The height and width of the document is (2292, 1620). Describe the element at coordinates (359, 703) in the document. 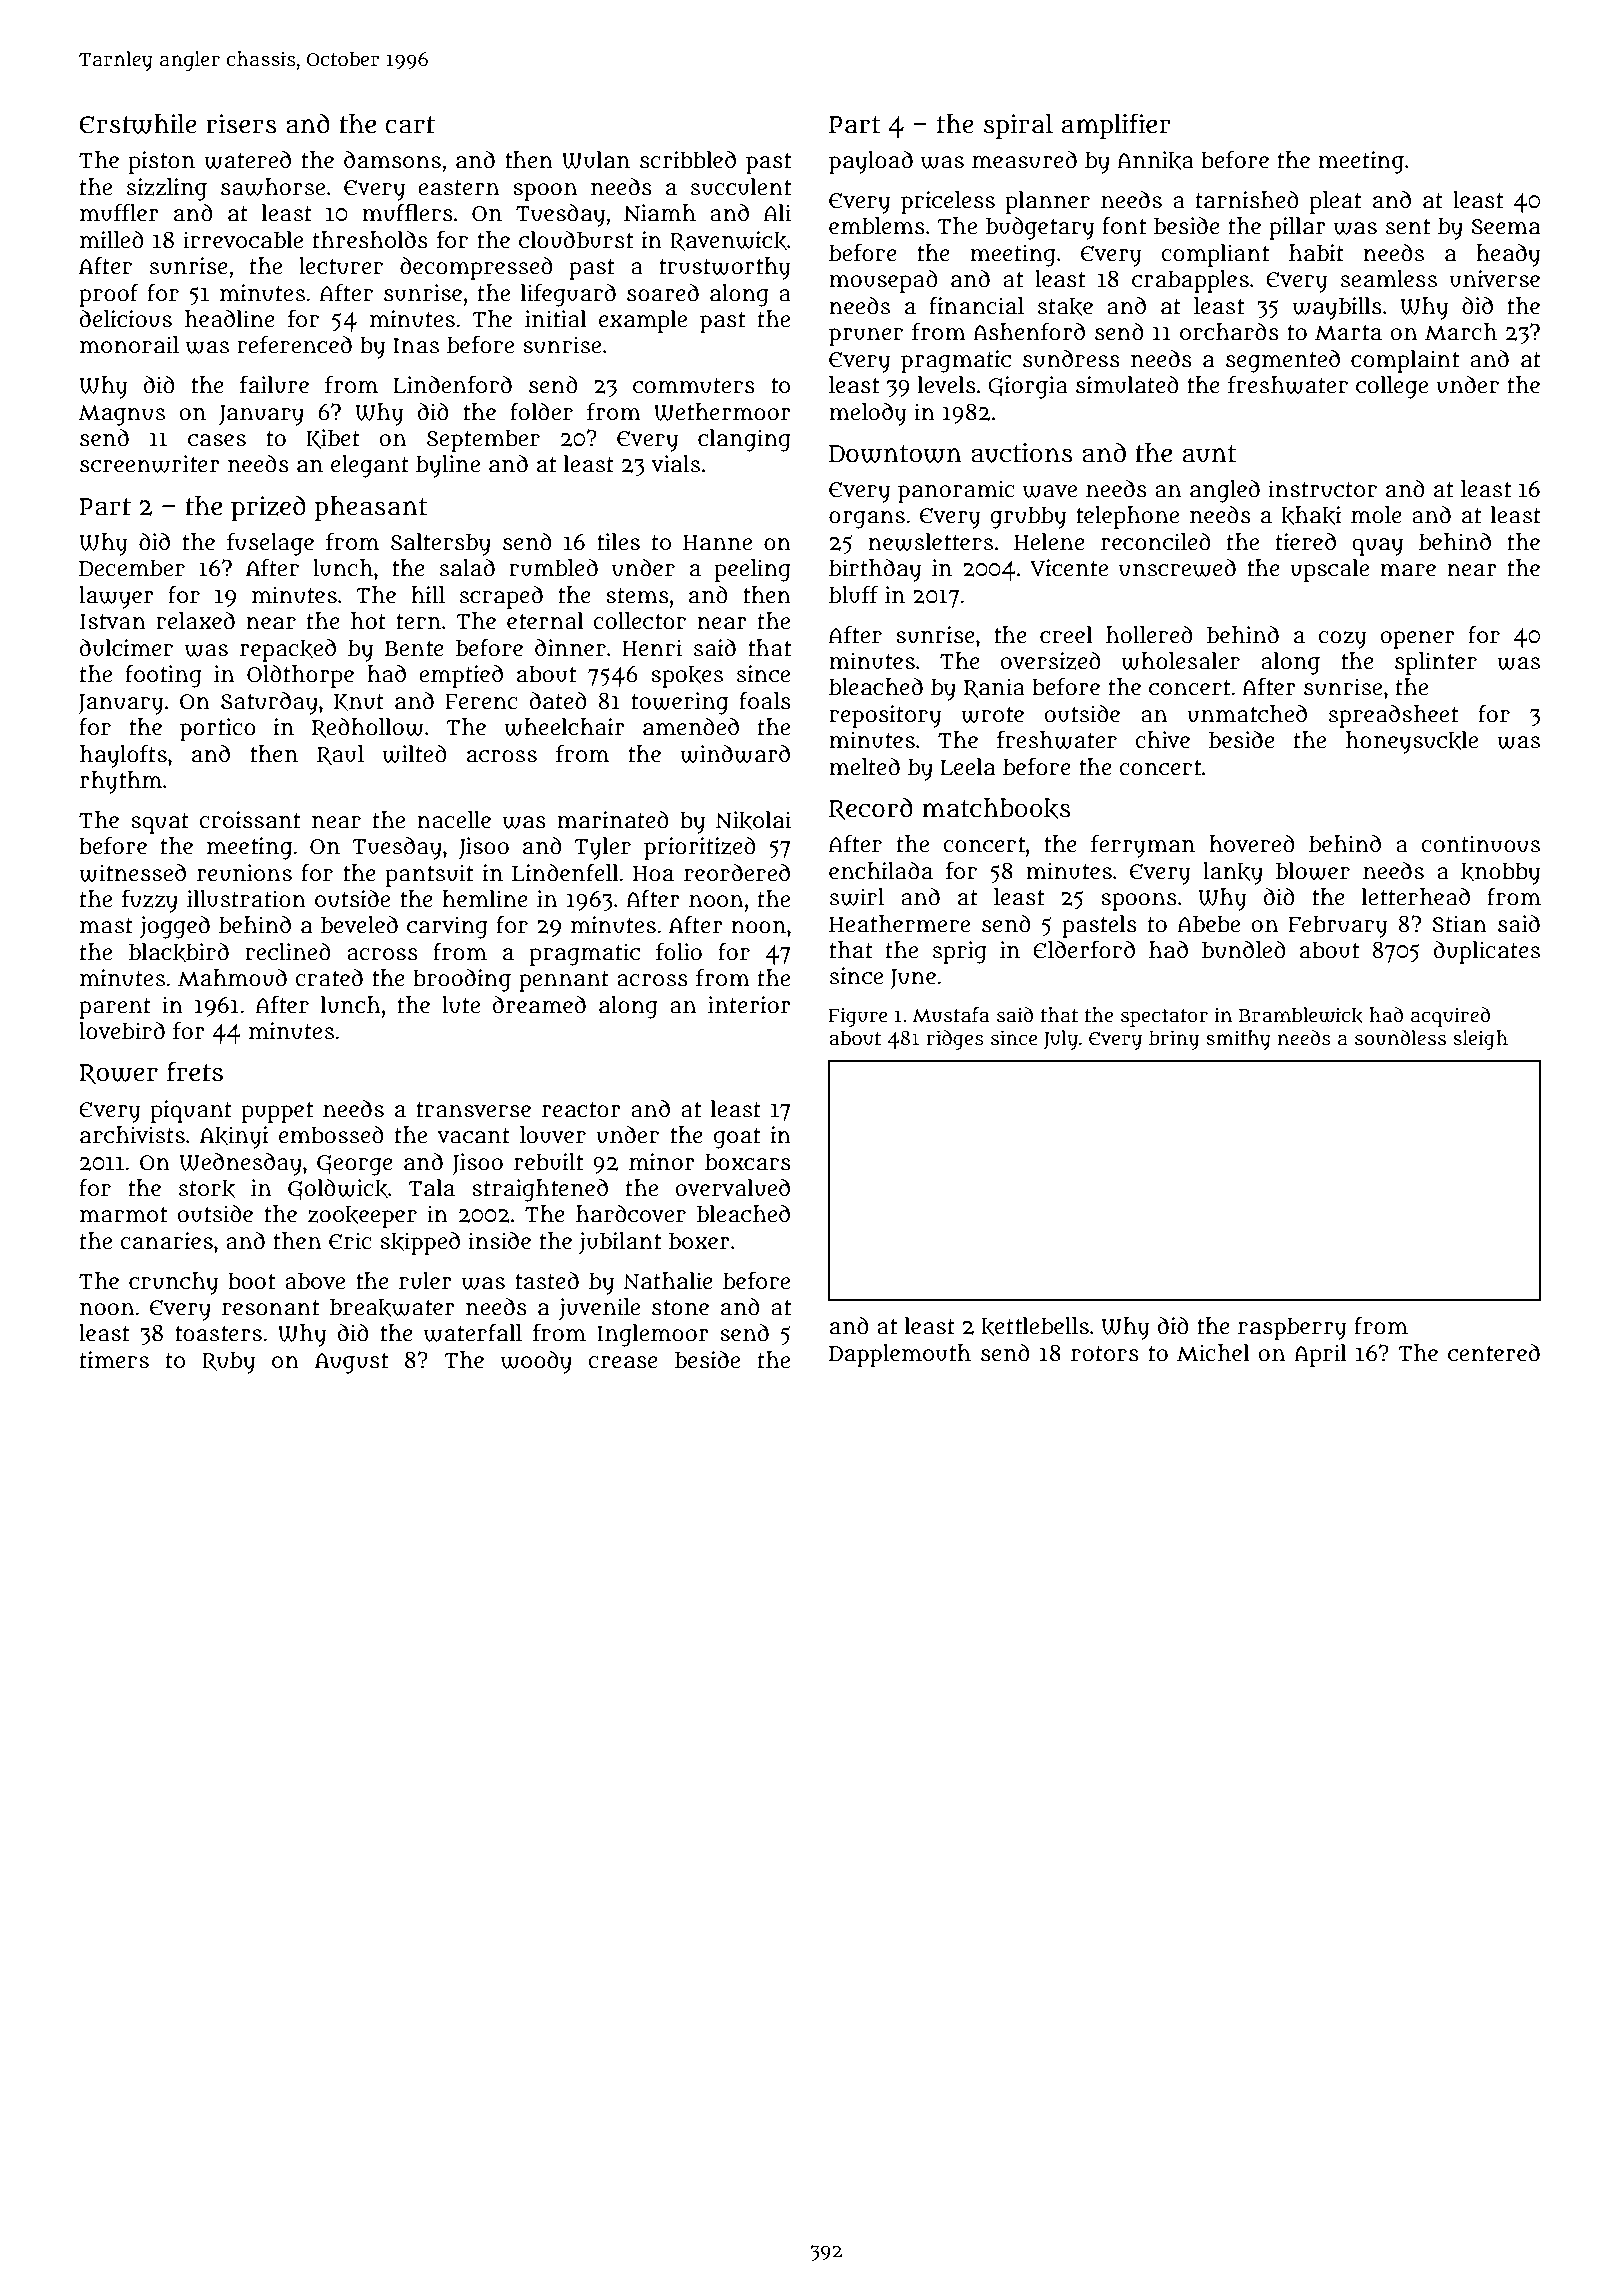

I see `Knut` at that location.
